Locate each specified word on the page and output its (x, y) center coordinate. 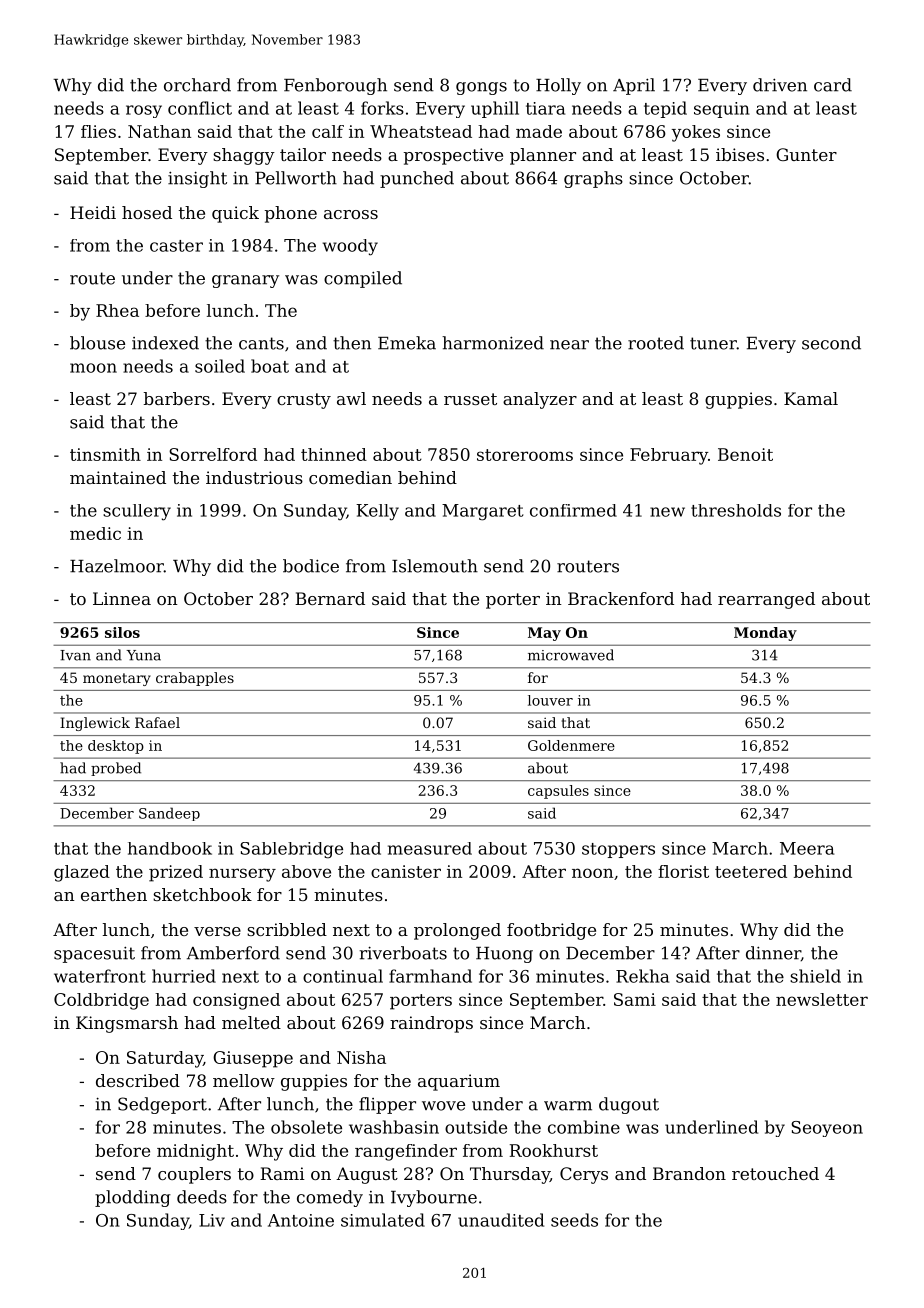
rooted (656, 343)
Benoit (745, 454)
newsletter (822, 999)
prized (176, 873)
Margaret (483, 512)
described (138, 1080)
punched (417, 179)
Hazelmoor (117, 566)
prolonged (457, 931)
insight (197, 179)
